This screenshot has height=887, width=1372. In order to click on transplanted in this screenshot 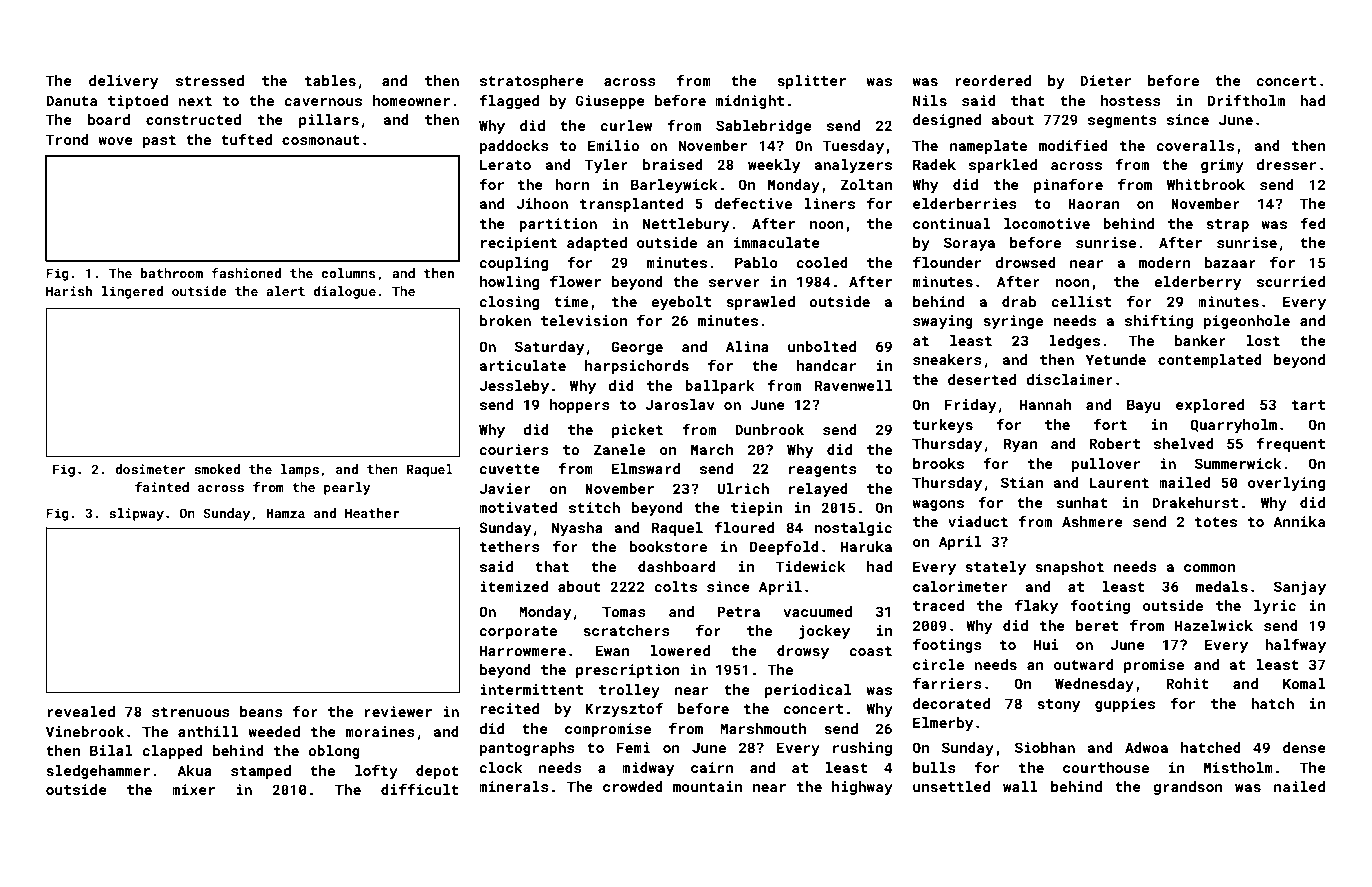, I will do `click(631, 205)`.
